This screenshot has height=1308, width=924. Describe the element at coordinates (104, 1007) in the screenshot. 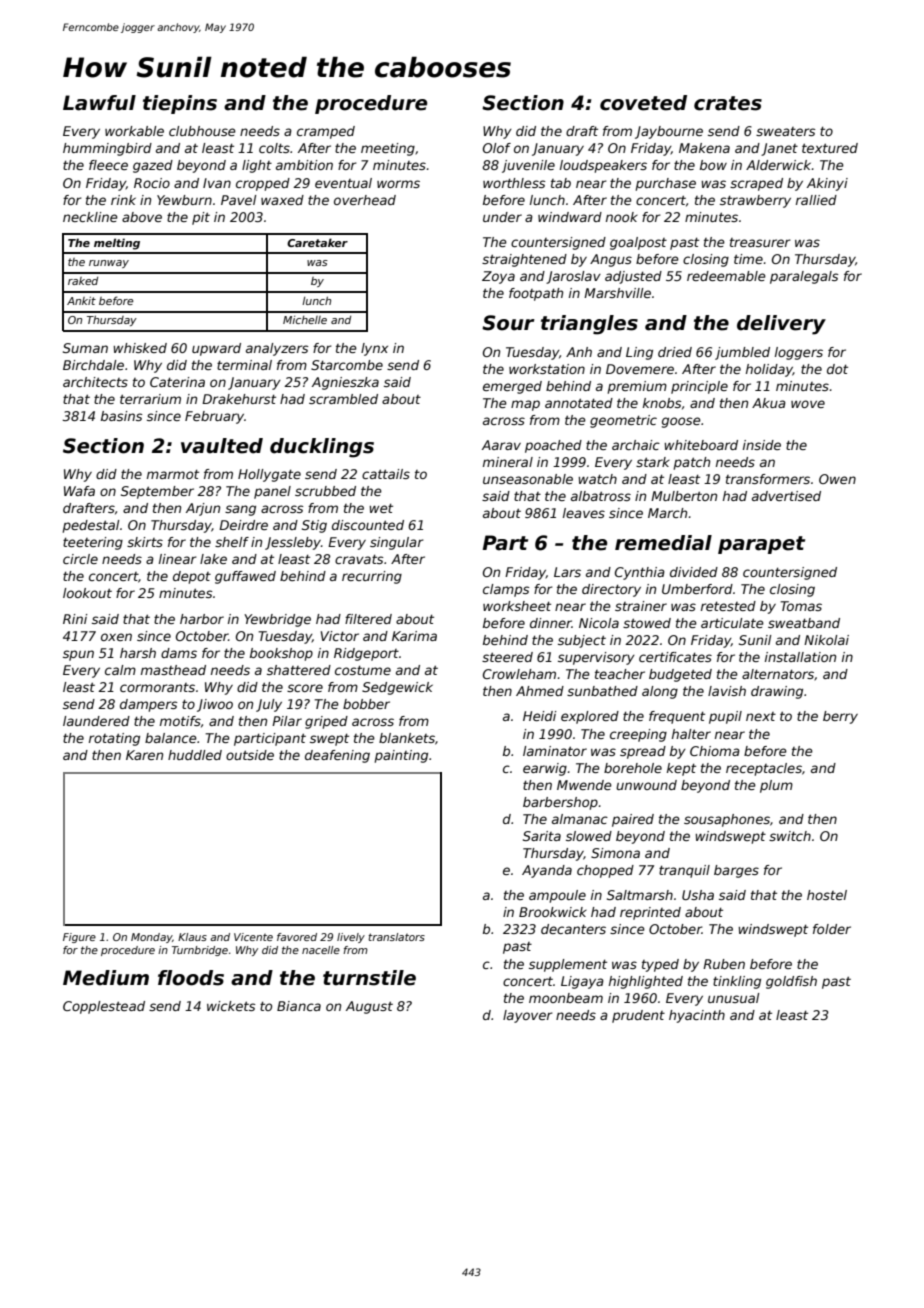

I see `Copplestead` at that location.
